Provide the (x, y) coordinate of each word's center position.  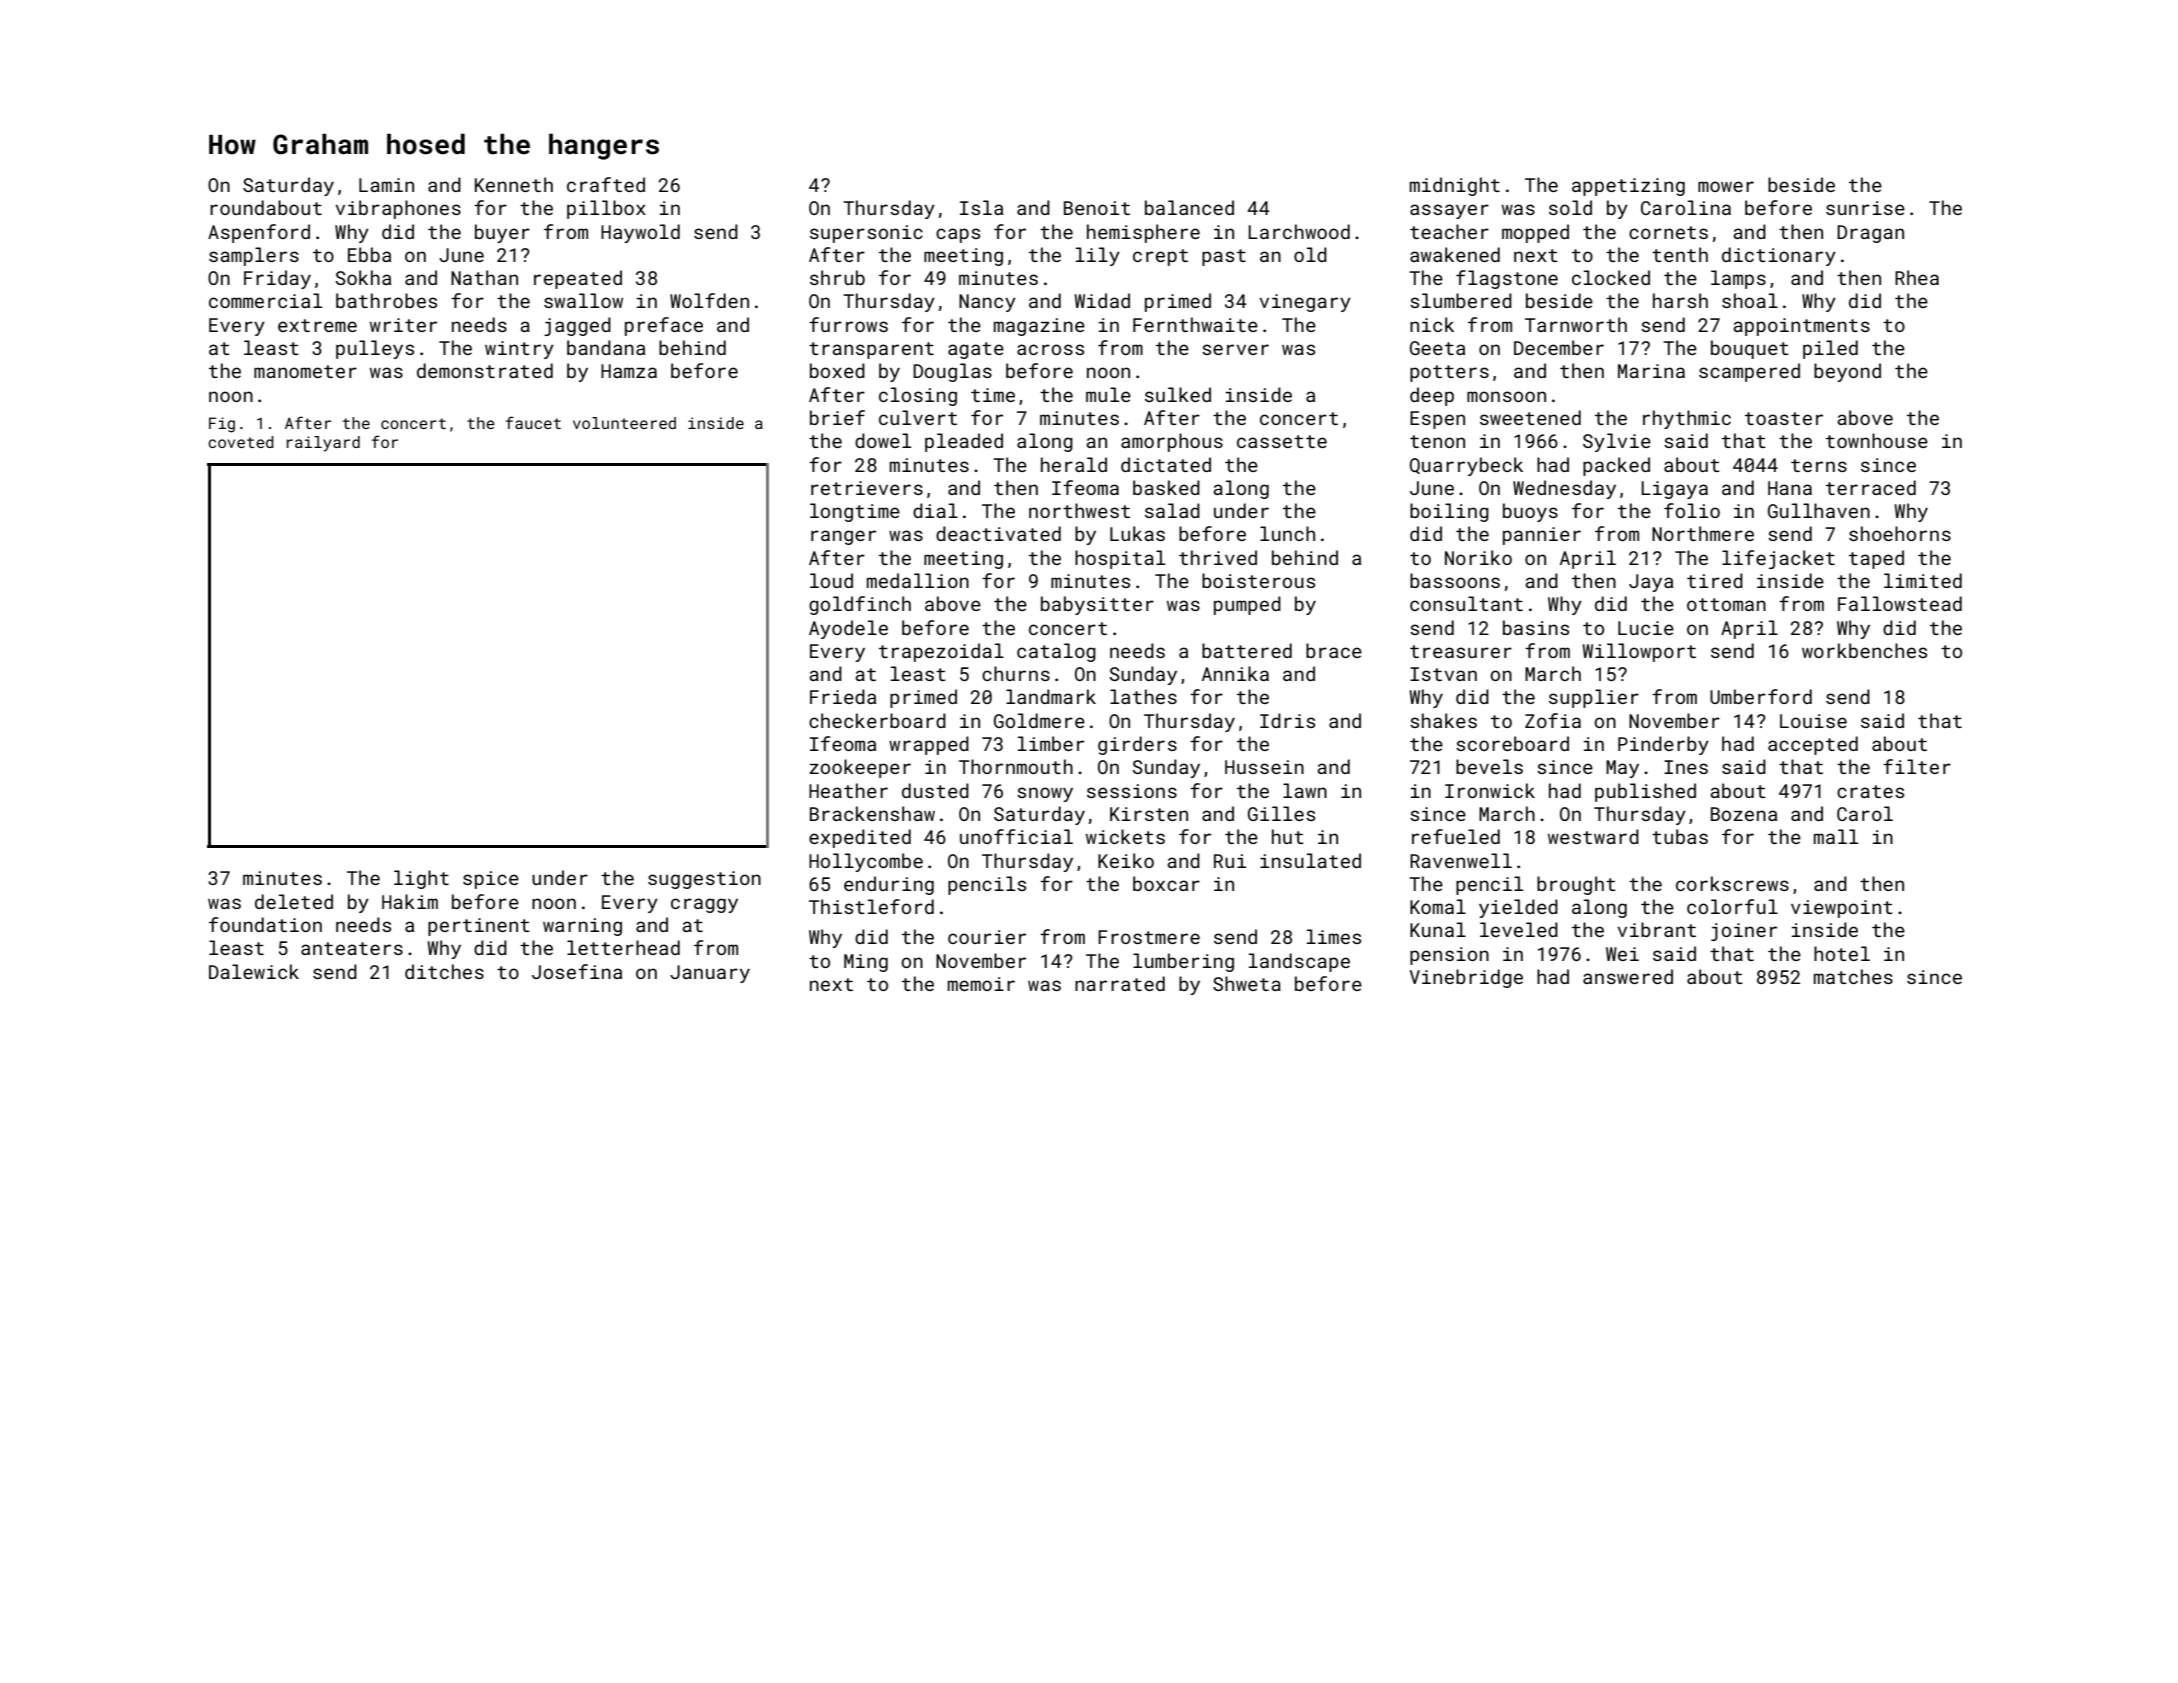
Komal (1438, 906)
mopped (1535, 233)
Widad (1102, 300)
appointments (1801, 327)
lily (1098, 256)
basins (1536, 627)
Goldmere (1039, 720)
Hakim (410, 901)
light (421, 879)
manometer (305, 371)
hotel (1842, 953)
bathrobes (386, 300)
